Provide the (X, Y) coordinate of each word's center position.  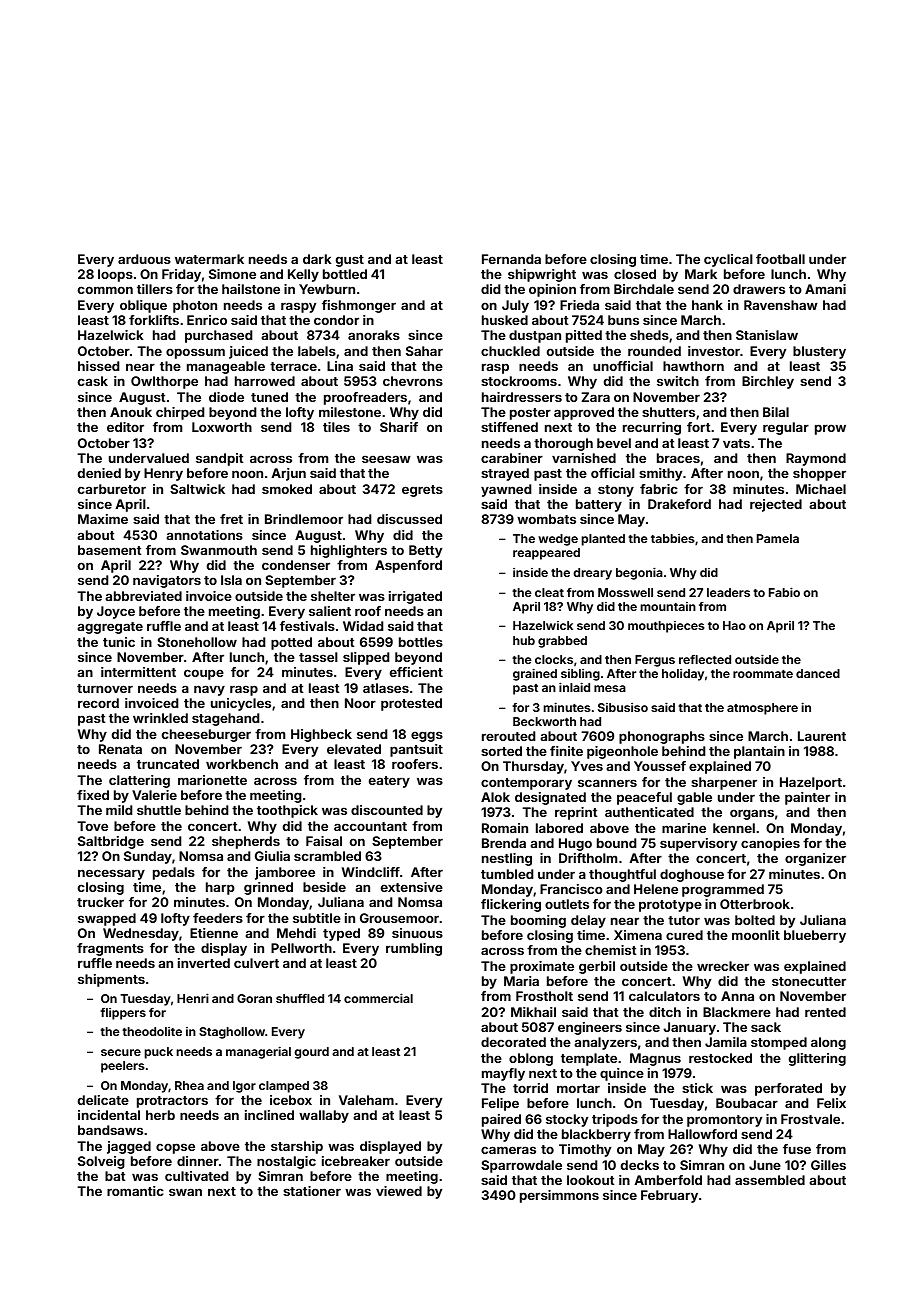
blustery (819, 352)
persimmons (559, 1196)
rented (825, 1012)
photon (195, 306)
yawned (506, 490)
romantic (135, 1191)
